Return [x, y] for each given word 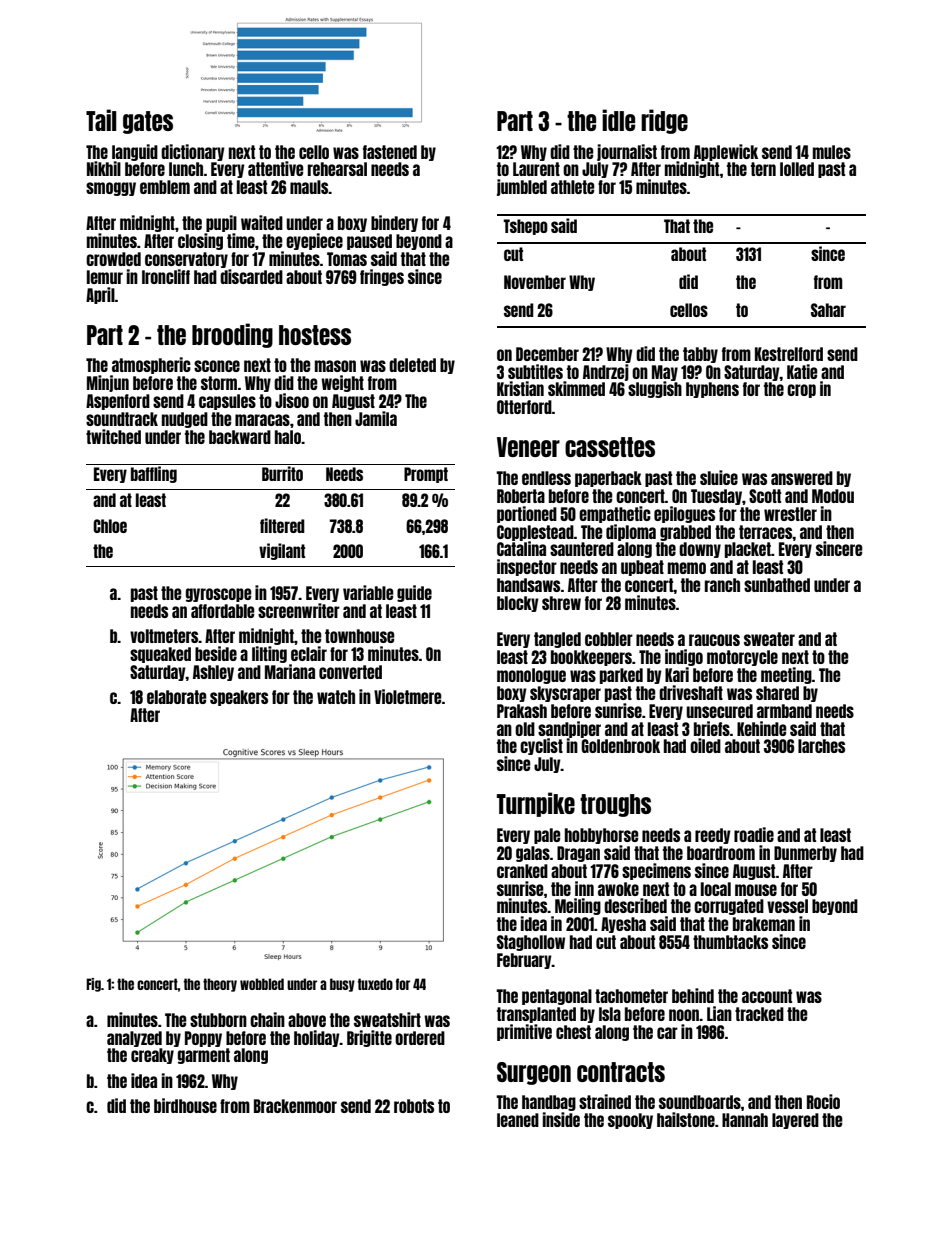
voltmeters [164, 636]
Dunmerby [805, 854]
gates [148, 122]
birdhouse [185, 1105]
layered [795, 1121]
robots [414, 1106]
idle [618, 120]
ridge [664, 121]
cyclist [541, 746]
